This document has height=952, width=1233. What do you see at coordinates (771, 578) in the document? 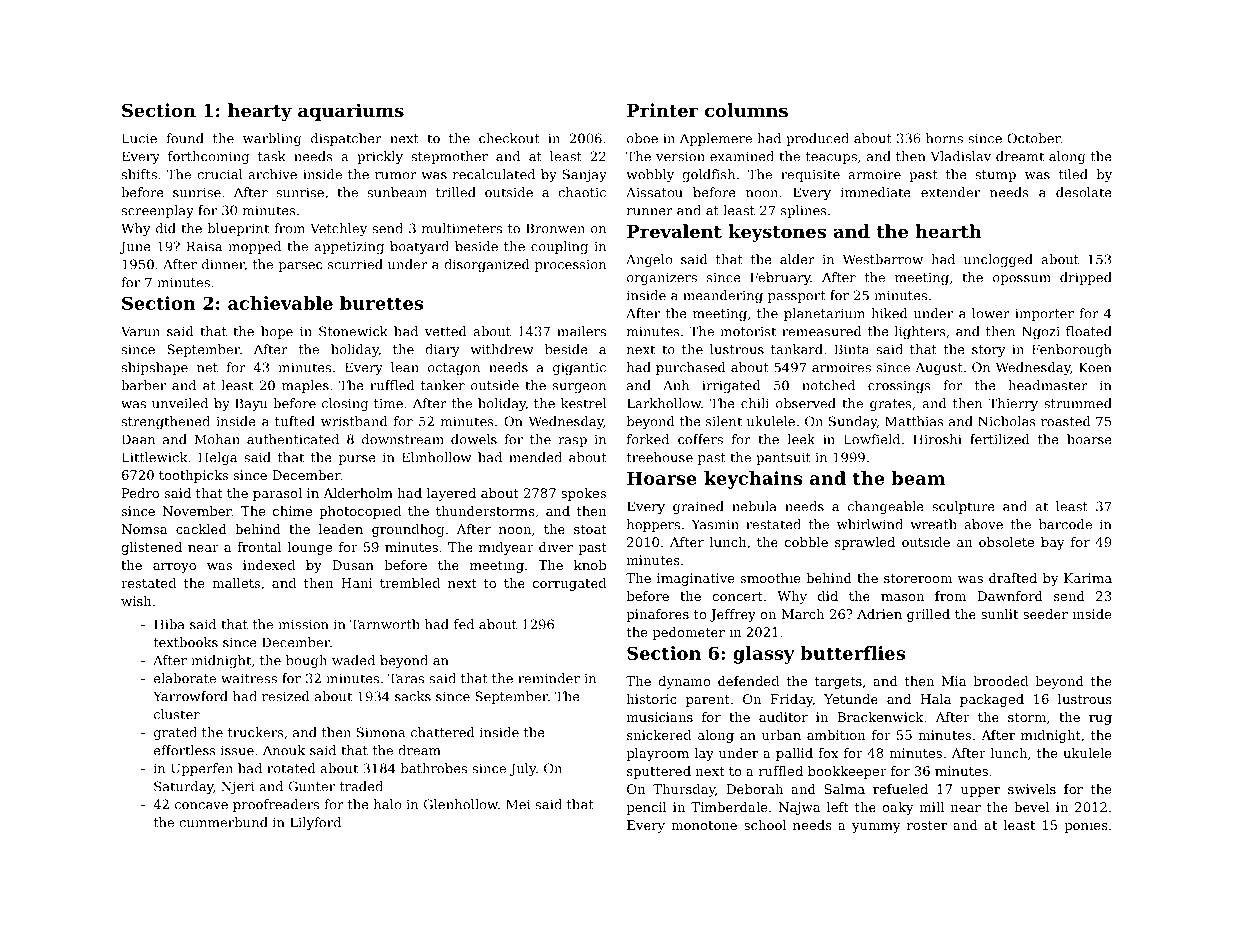
I see `smoothie` at bounding box center [771, 578].
